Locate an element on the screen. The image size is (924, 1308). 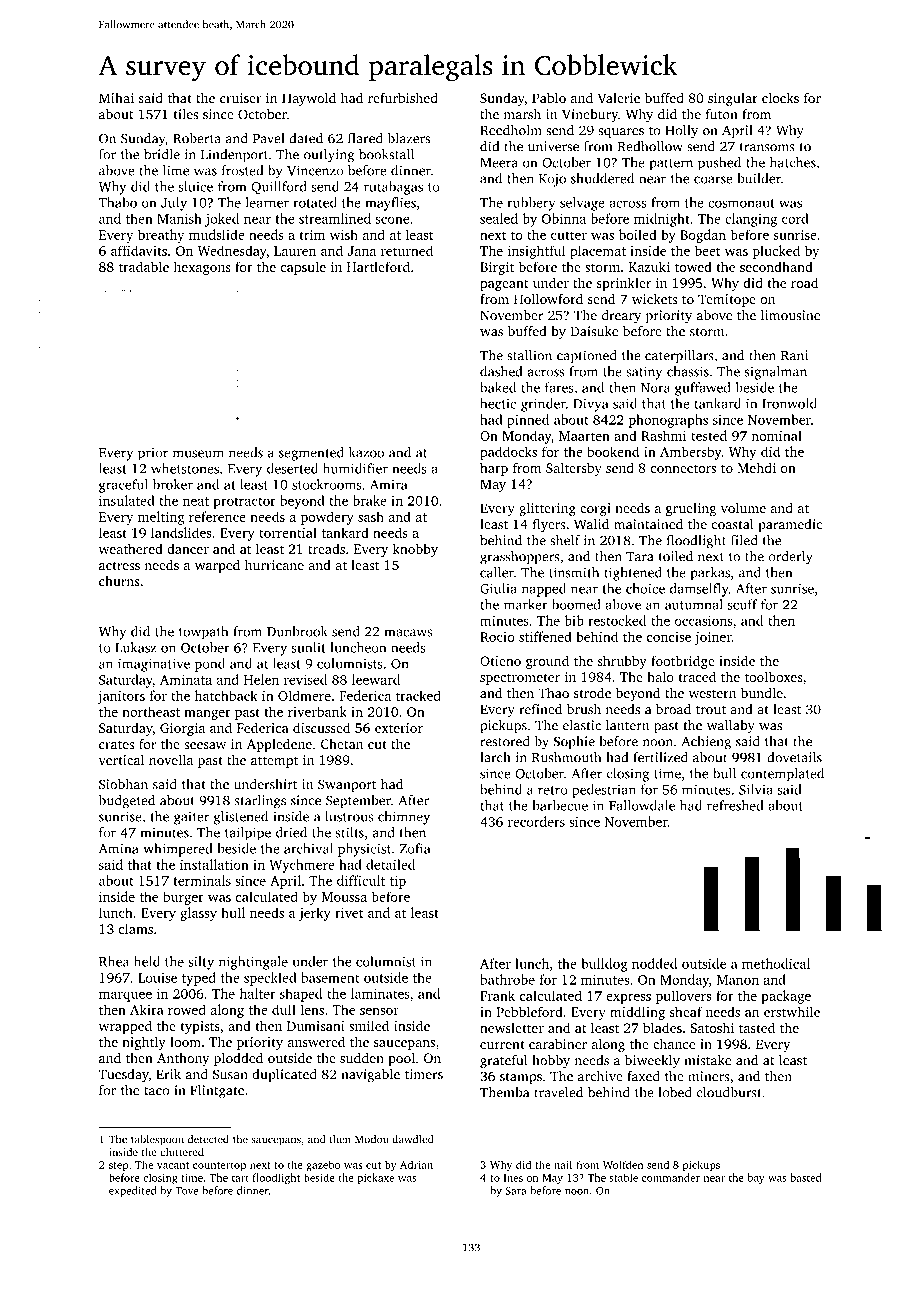
carabiner is located at coordinates (558, 1044).
